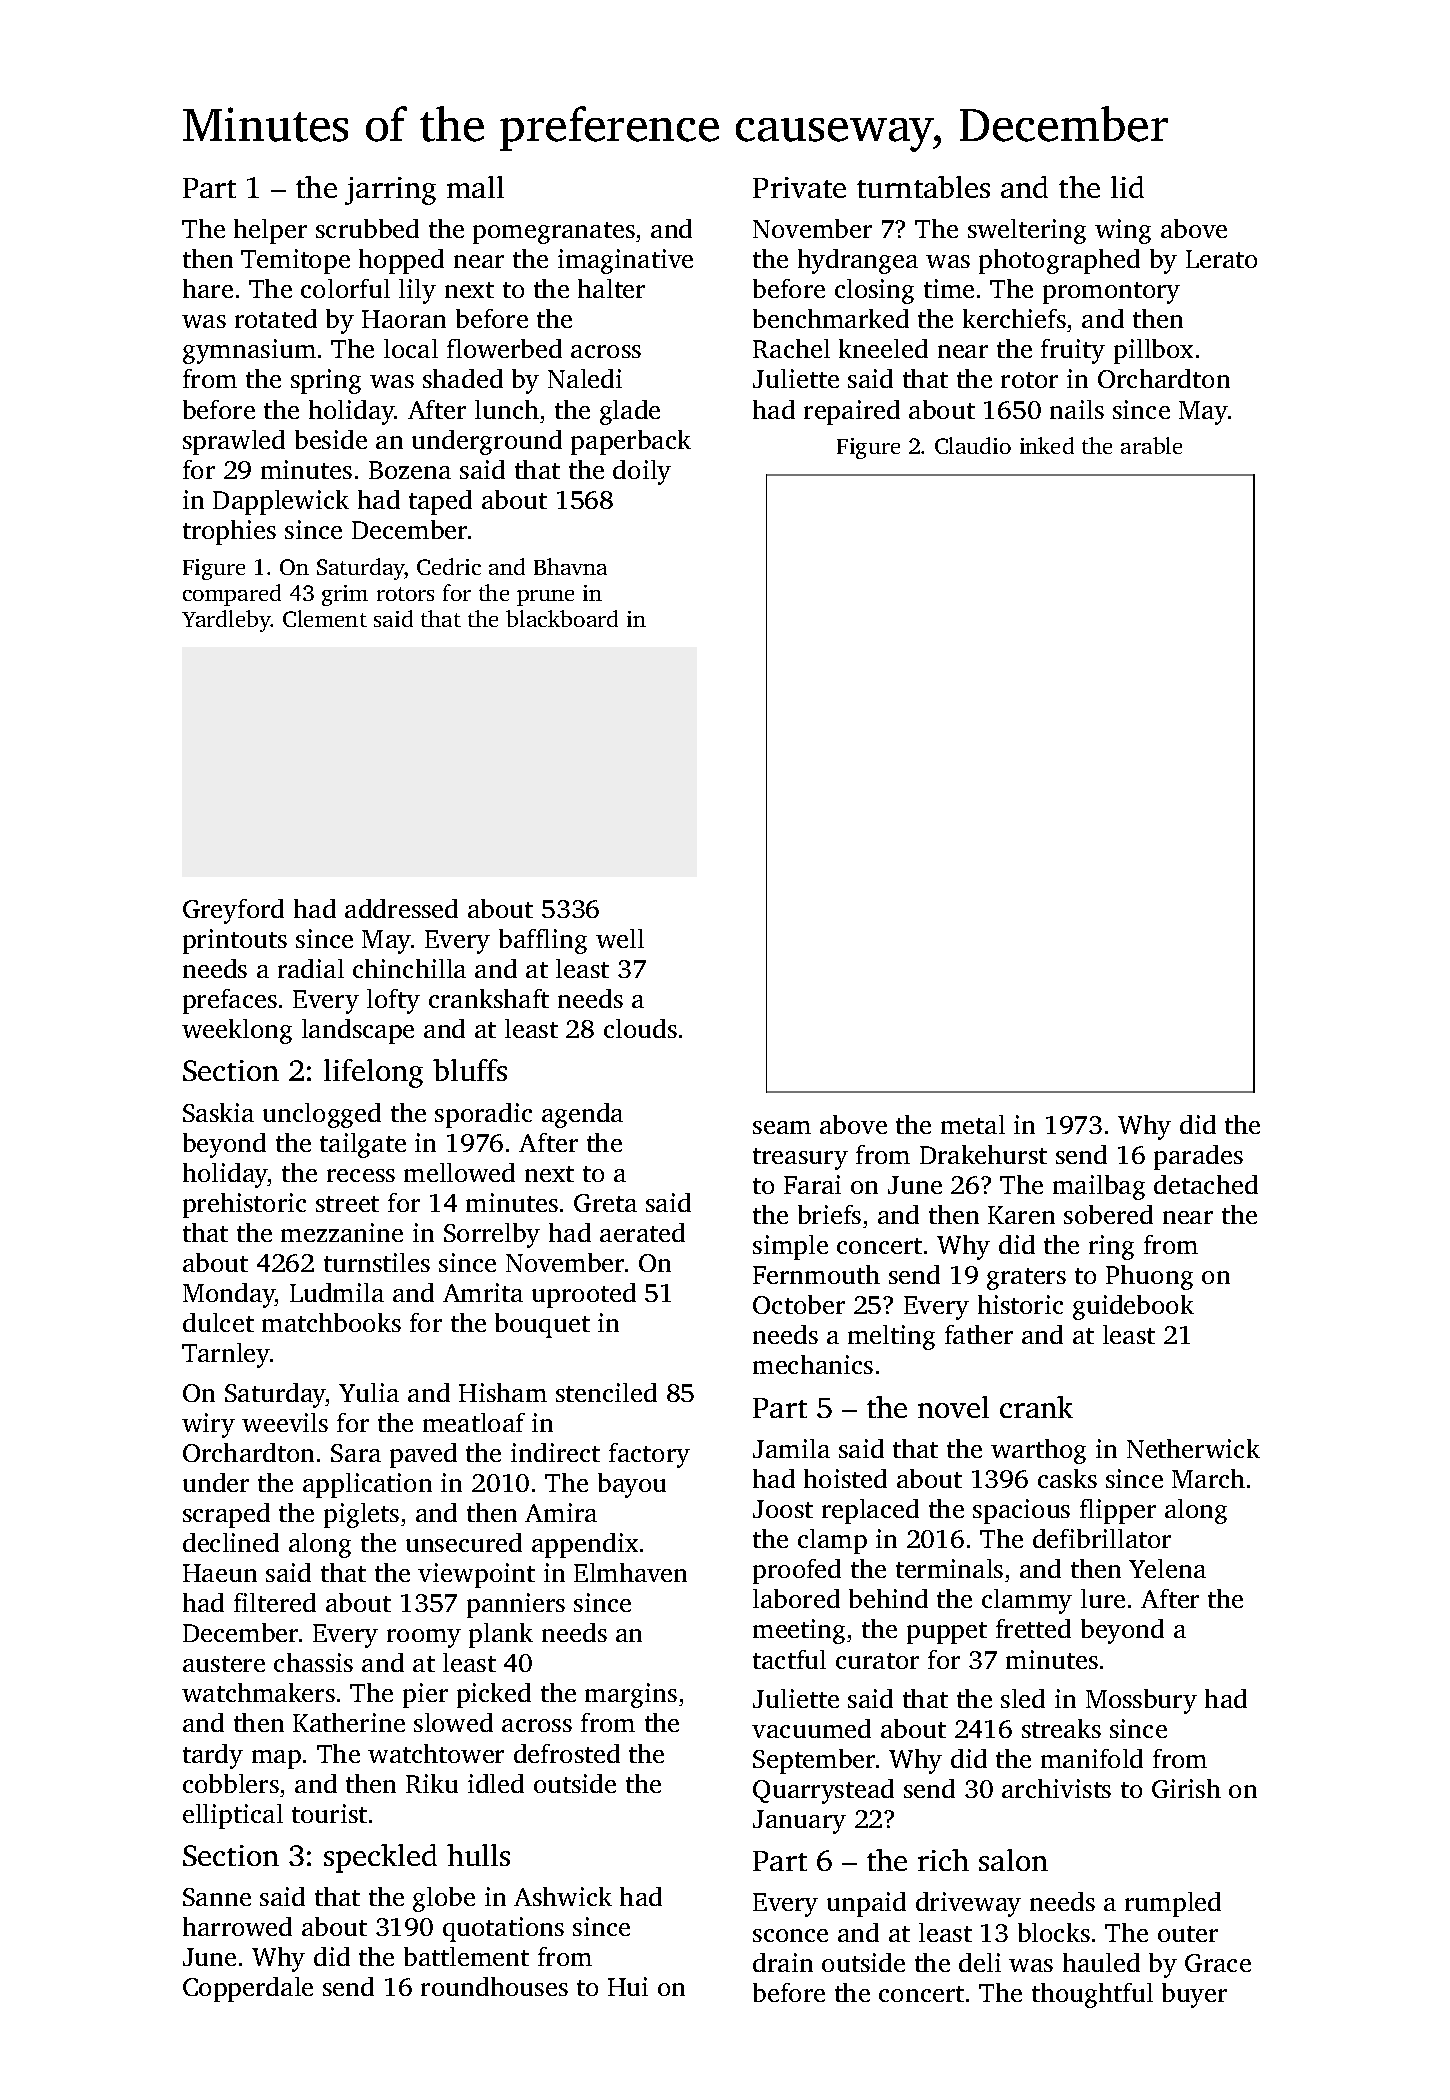  I want to click on Girish, so click(1186, 1788).
